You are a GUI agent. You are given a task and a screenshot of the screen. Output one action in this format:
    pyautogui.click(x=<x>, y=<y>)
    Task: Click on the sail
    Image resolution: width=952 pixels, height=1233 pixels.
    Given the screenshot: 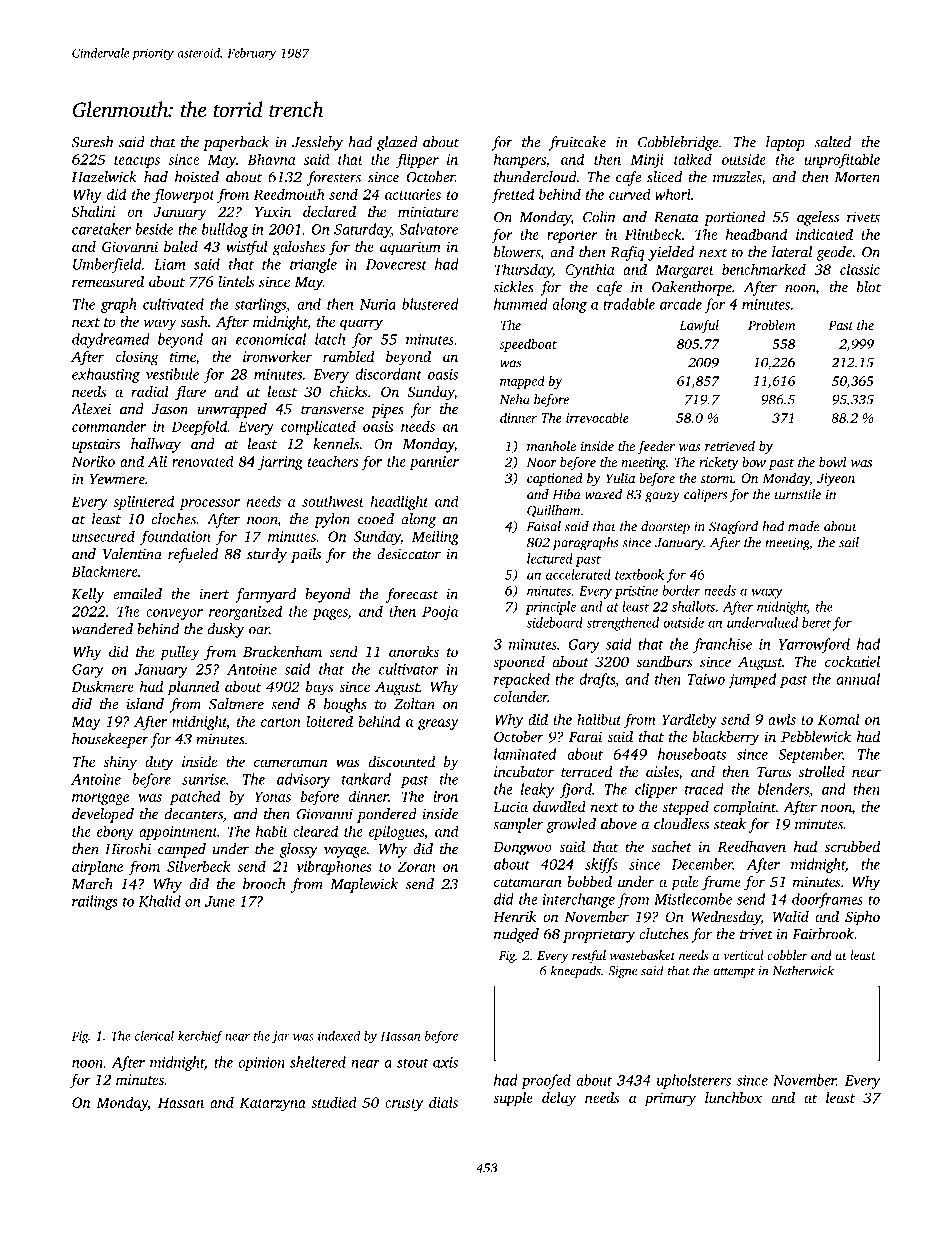 What is the action you would take?
    pyautogui.click(x=849, y=542)
